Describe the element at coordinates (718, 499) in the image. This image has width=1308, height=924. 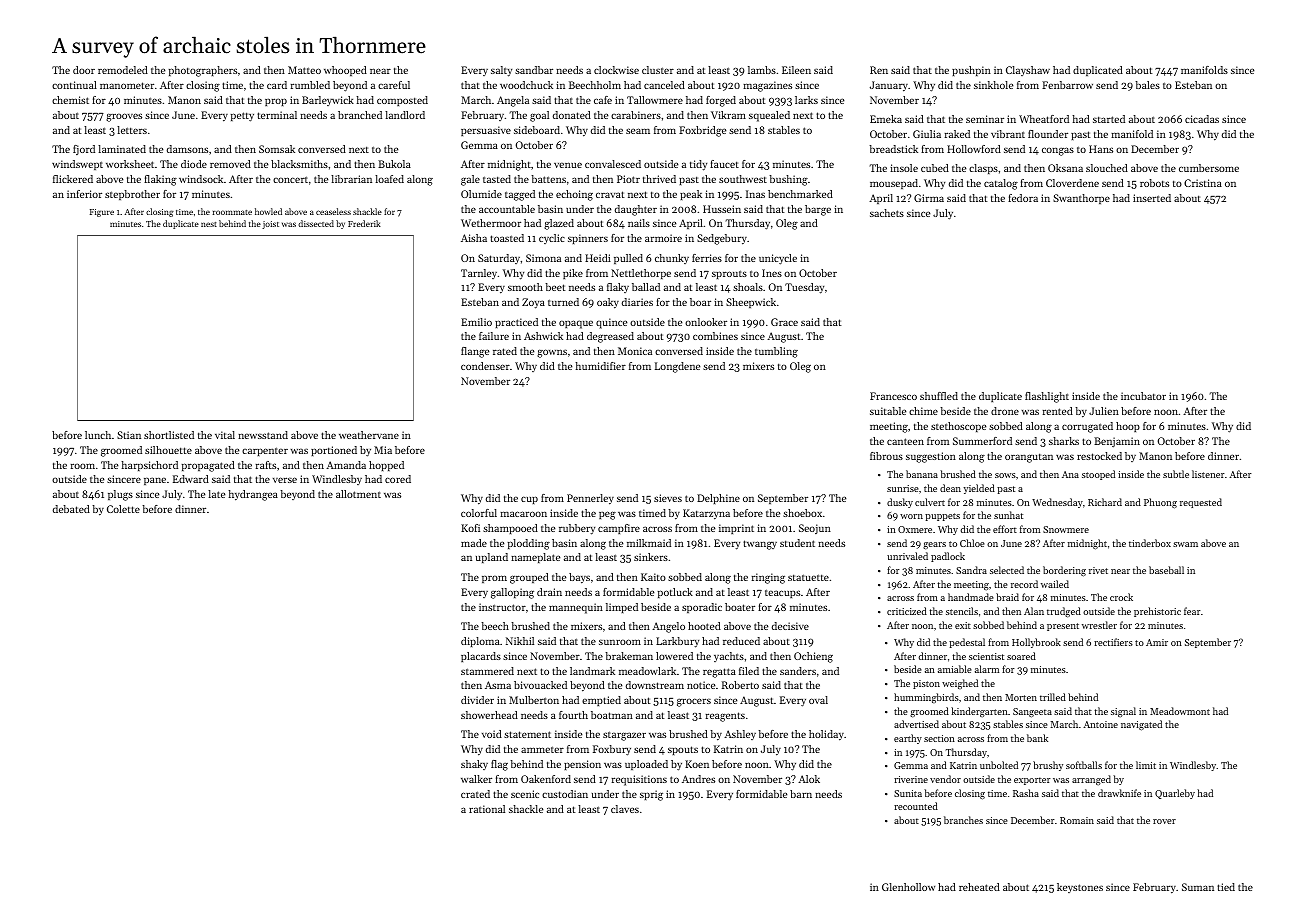
I see `Delphine` at that location.
